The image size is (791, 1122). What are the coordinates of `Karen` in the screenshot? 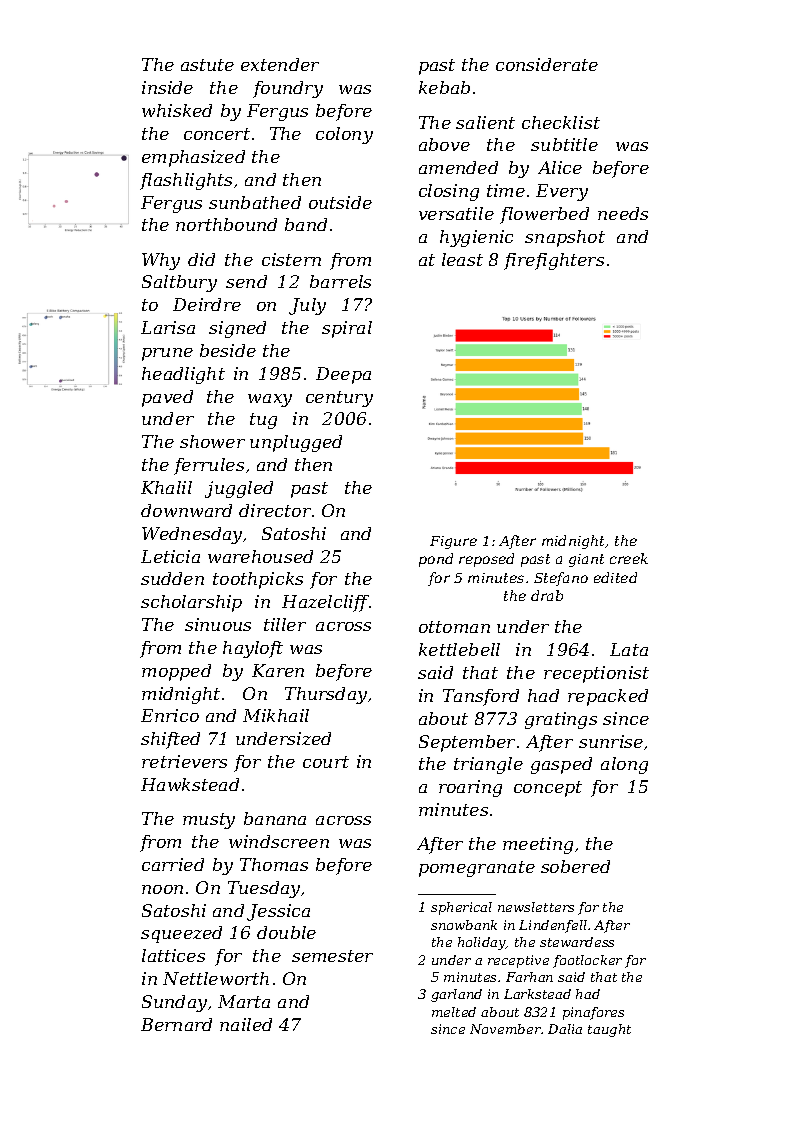 It's located at (278, 670).
